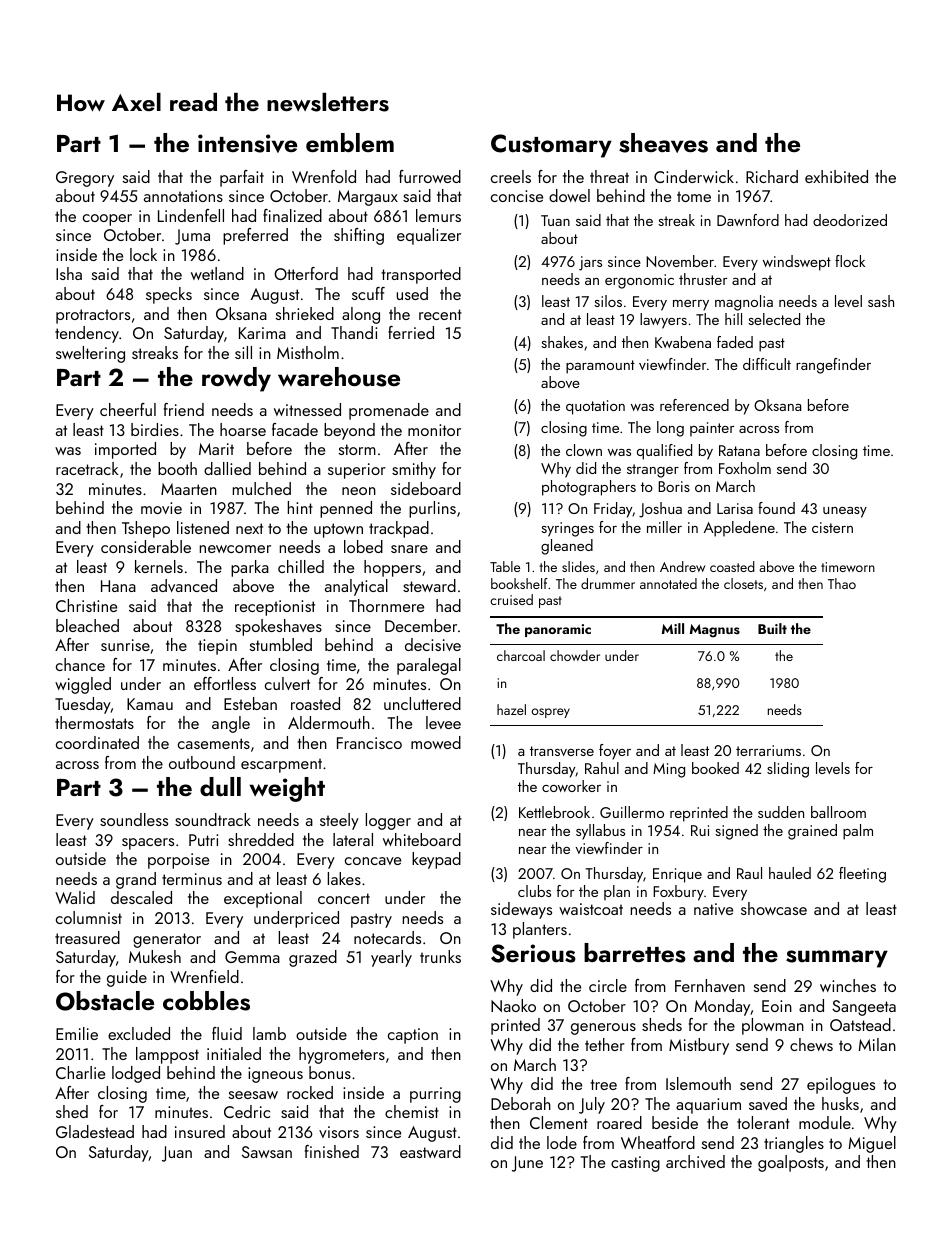 Image resolution: width=952 pixels, height=1233 pixels. Describe the element at coordinates (90, 354) in the page. I see `sweltering` at that location.
